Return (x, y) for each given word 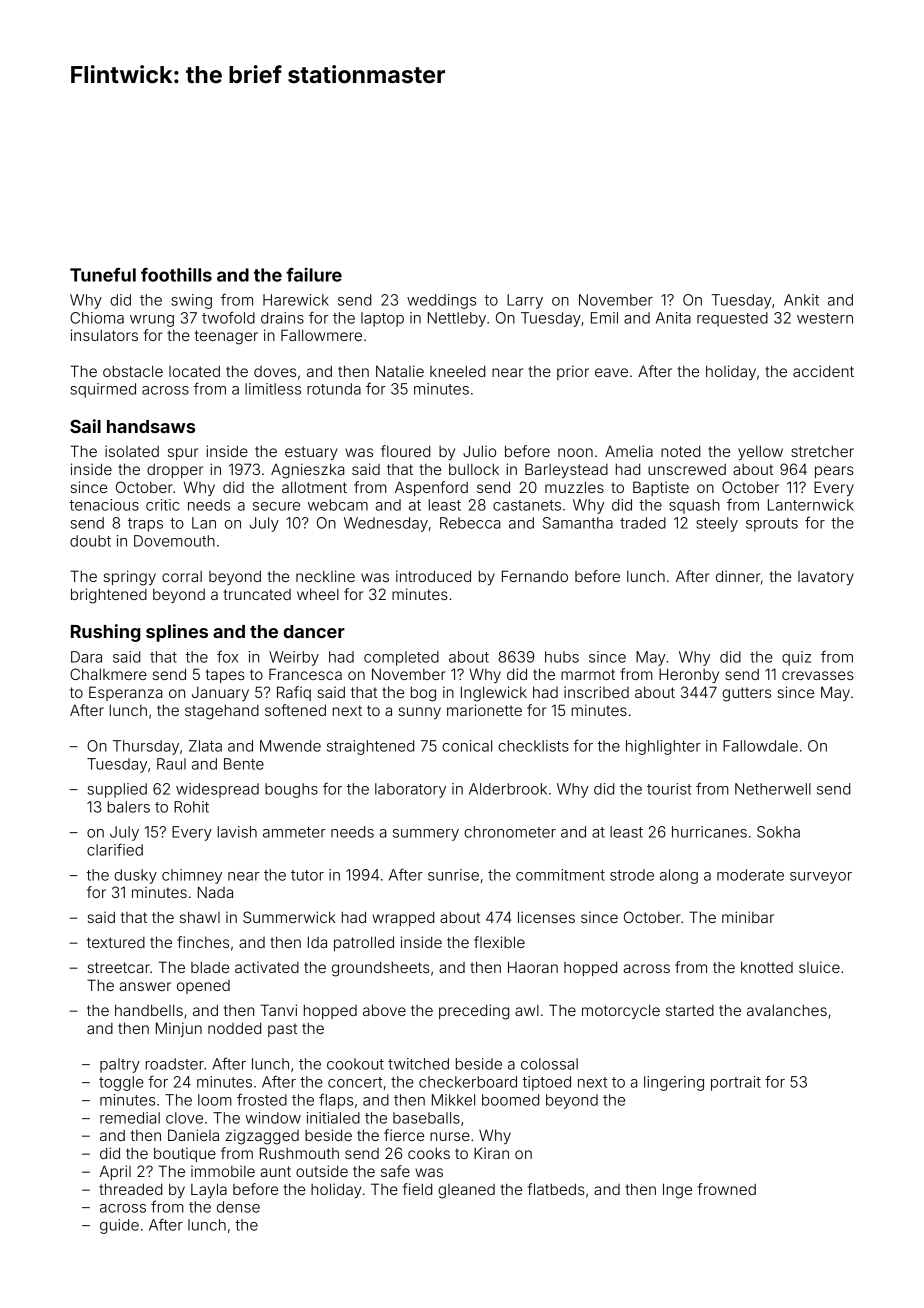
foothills (176, 275)
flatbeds (556, 1189)
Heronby (689, 675)
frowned (726, 1189)
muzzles (574, 487)
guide (119, 1226)
